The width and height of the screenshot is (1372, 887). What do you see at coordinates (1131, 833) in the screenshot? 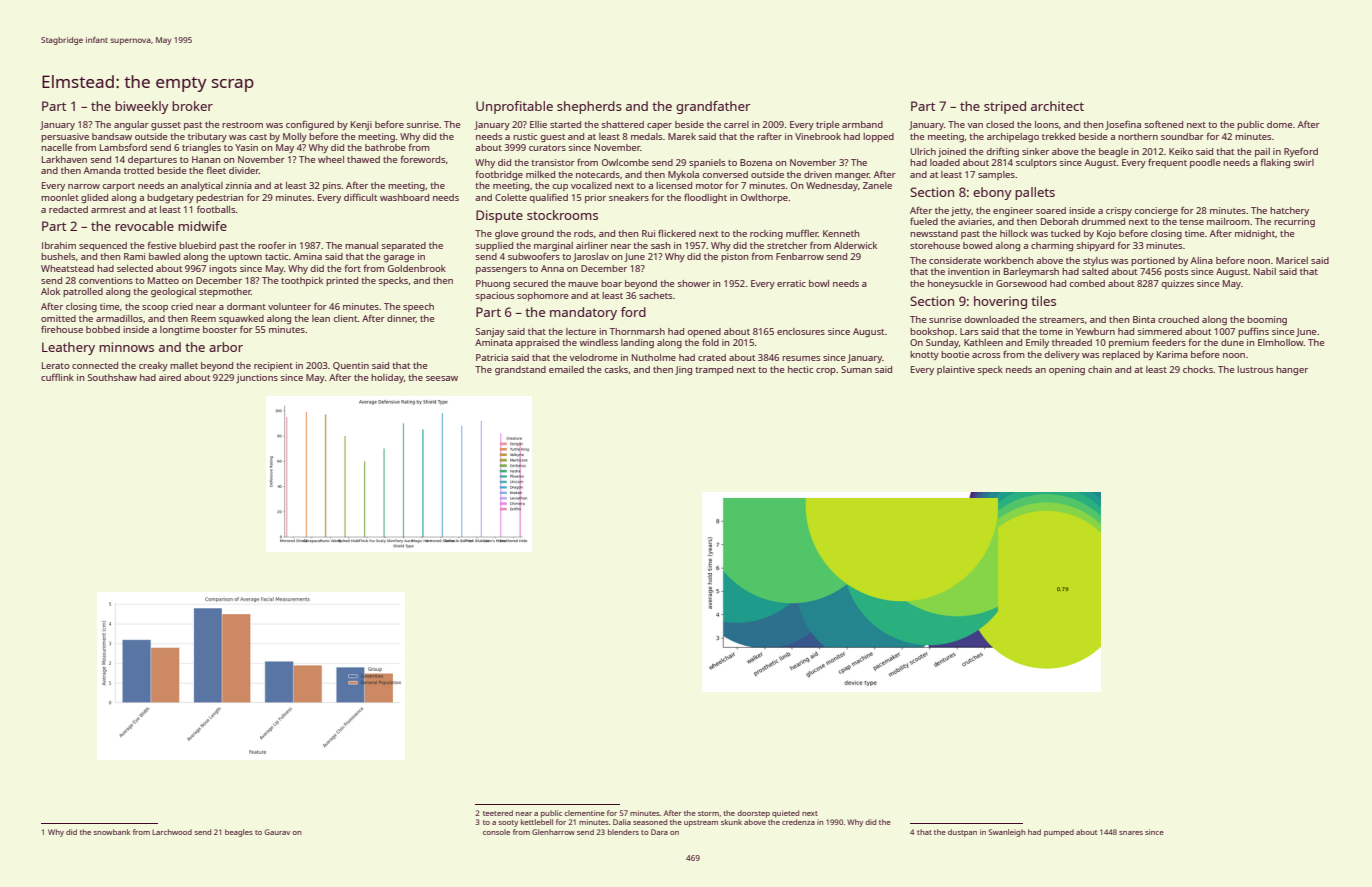
I see `snares` at bounding box center [1131, 833].
